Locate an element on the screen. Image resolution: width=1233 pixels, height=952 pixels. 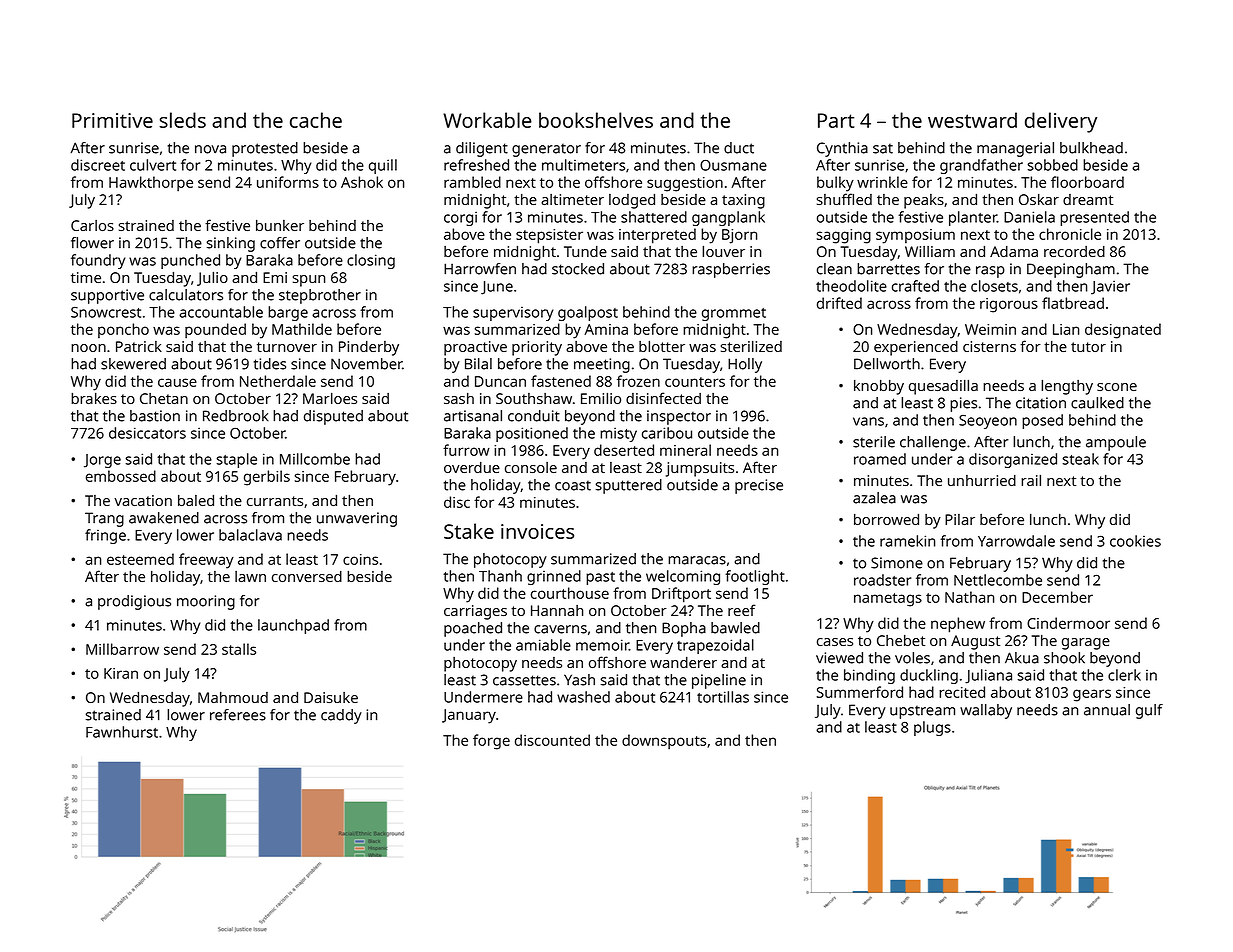
Dellworth is located at coordinates (887, 364).
